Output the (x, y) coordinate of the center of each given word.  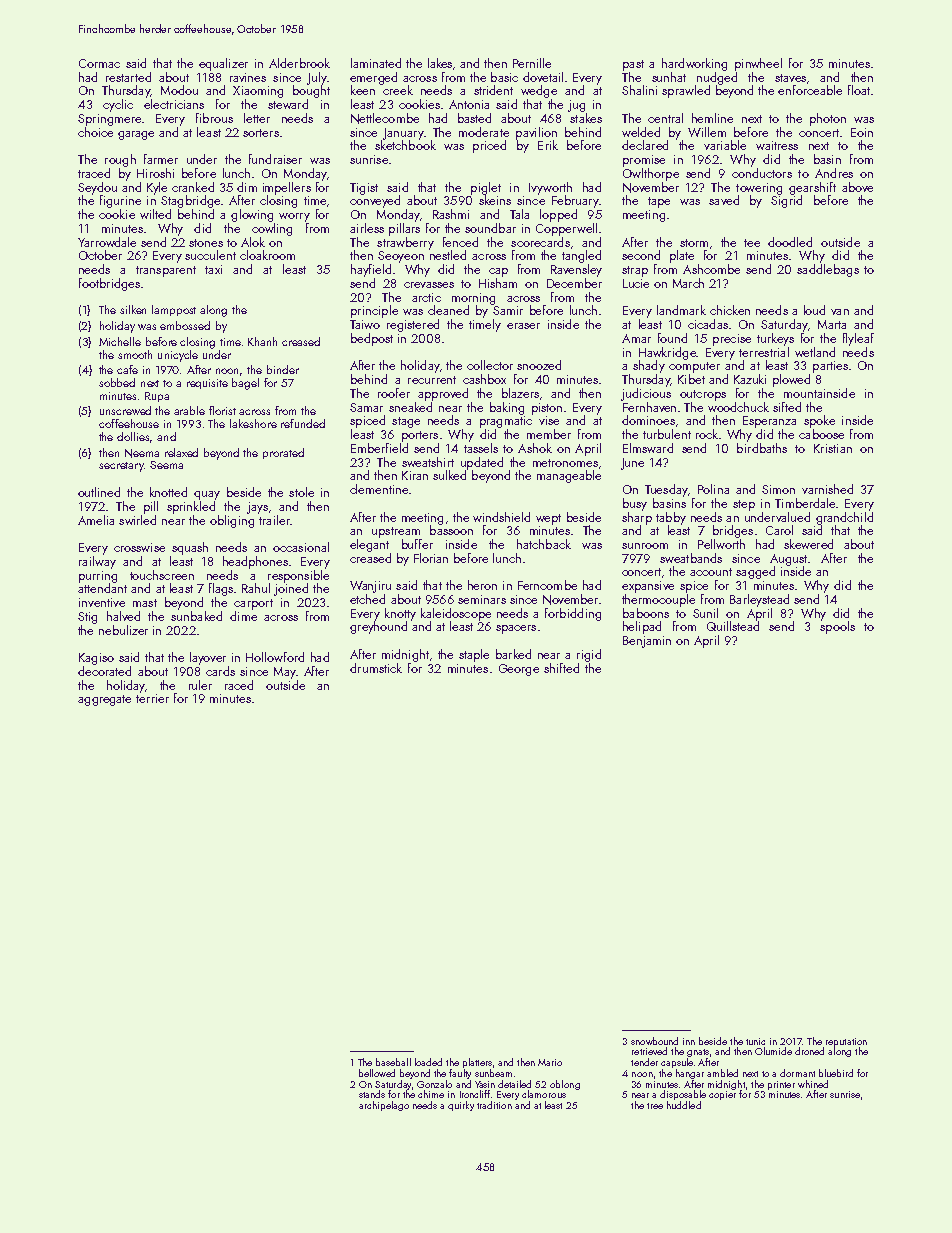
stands (372, 1094)
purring (98, 577)
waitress (777, 145)
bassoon (451, 530)
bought (311, 91)
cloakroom (267, 255)
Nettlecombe (385, 118)
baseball (393, 1062)
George (519, 670)
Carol (779, 530)
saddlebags (828, 270)
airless (367, 228)
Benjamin (647, 642)
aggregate (104, 700)
